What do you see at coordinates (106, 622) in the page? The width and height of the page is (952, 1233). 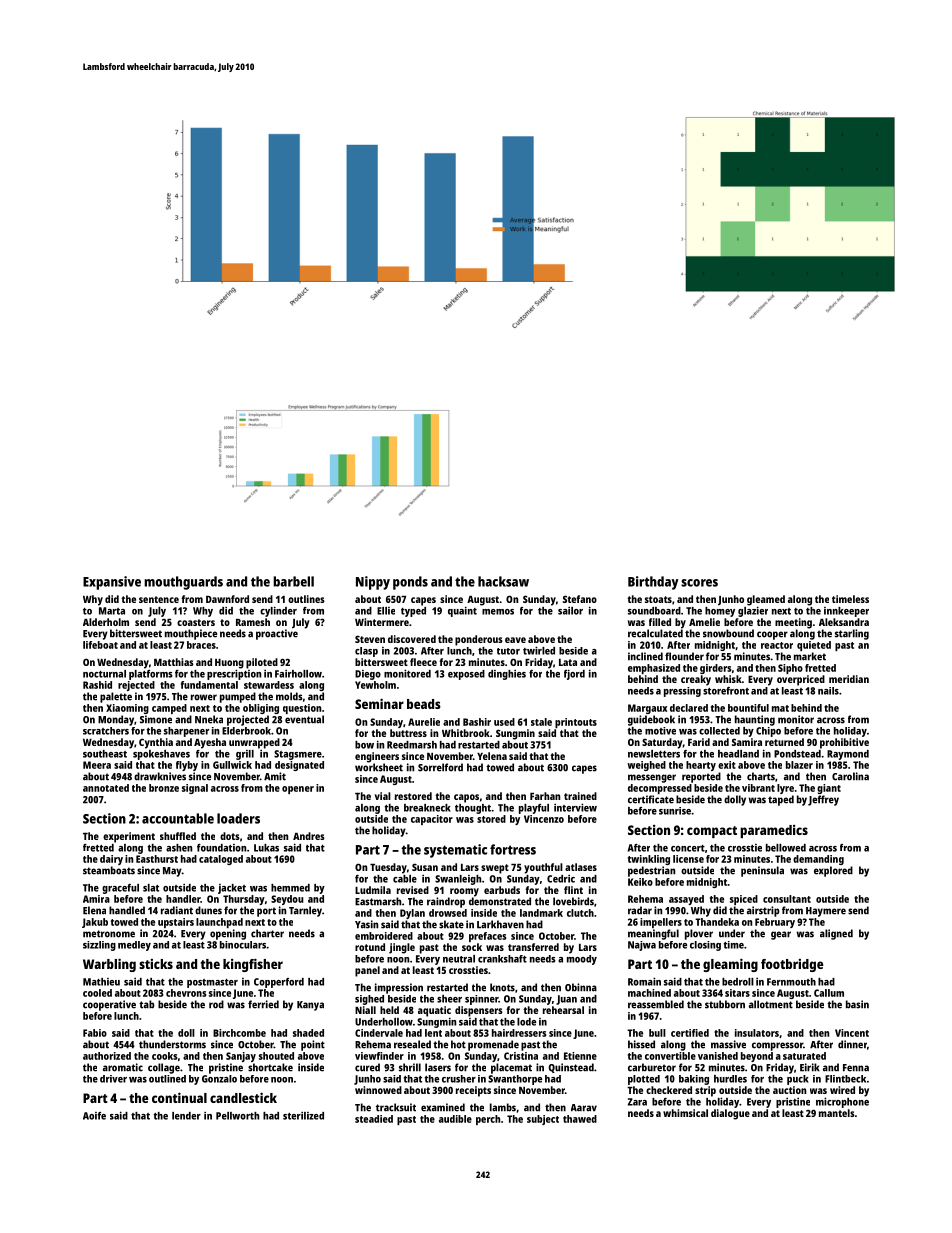 I see `Alderholm` at bounding box center [106, 622].
